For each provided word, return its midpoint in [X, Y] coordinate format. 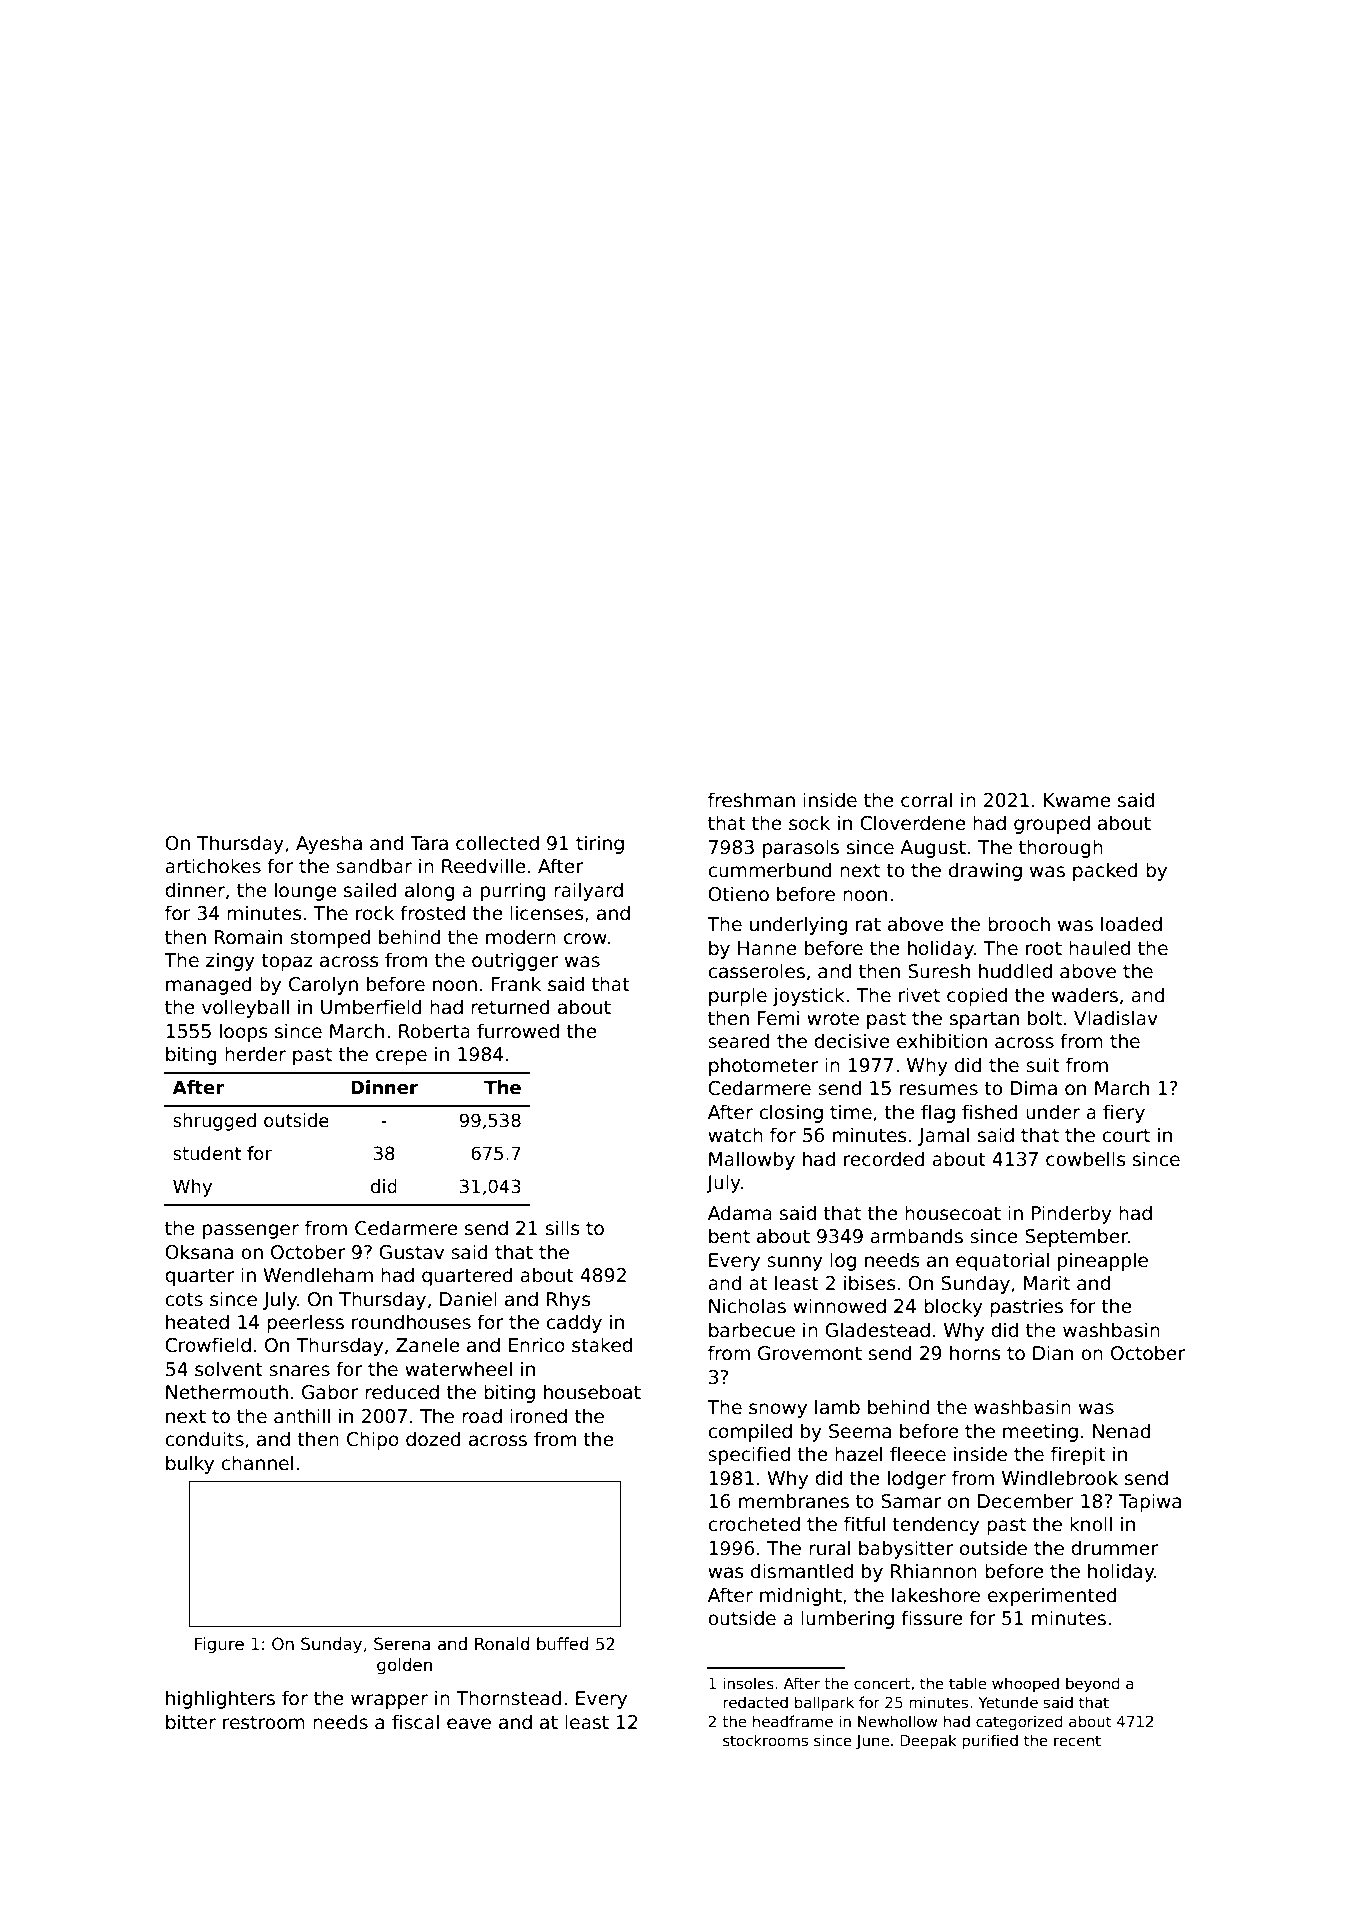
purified [990, 1741]
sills [562, 1228]
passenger [251, 1231]
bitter [191, 1722]
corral [926, 800]
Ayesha [329, 844]
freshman [751, 800]
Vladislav [1116, 1018]
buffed [562, 1644]
